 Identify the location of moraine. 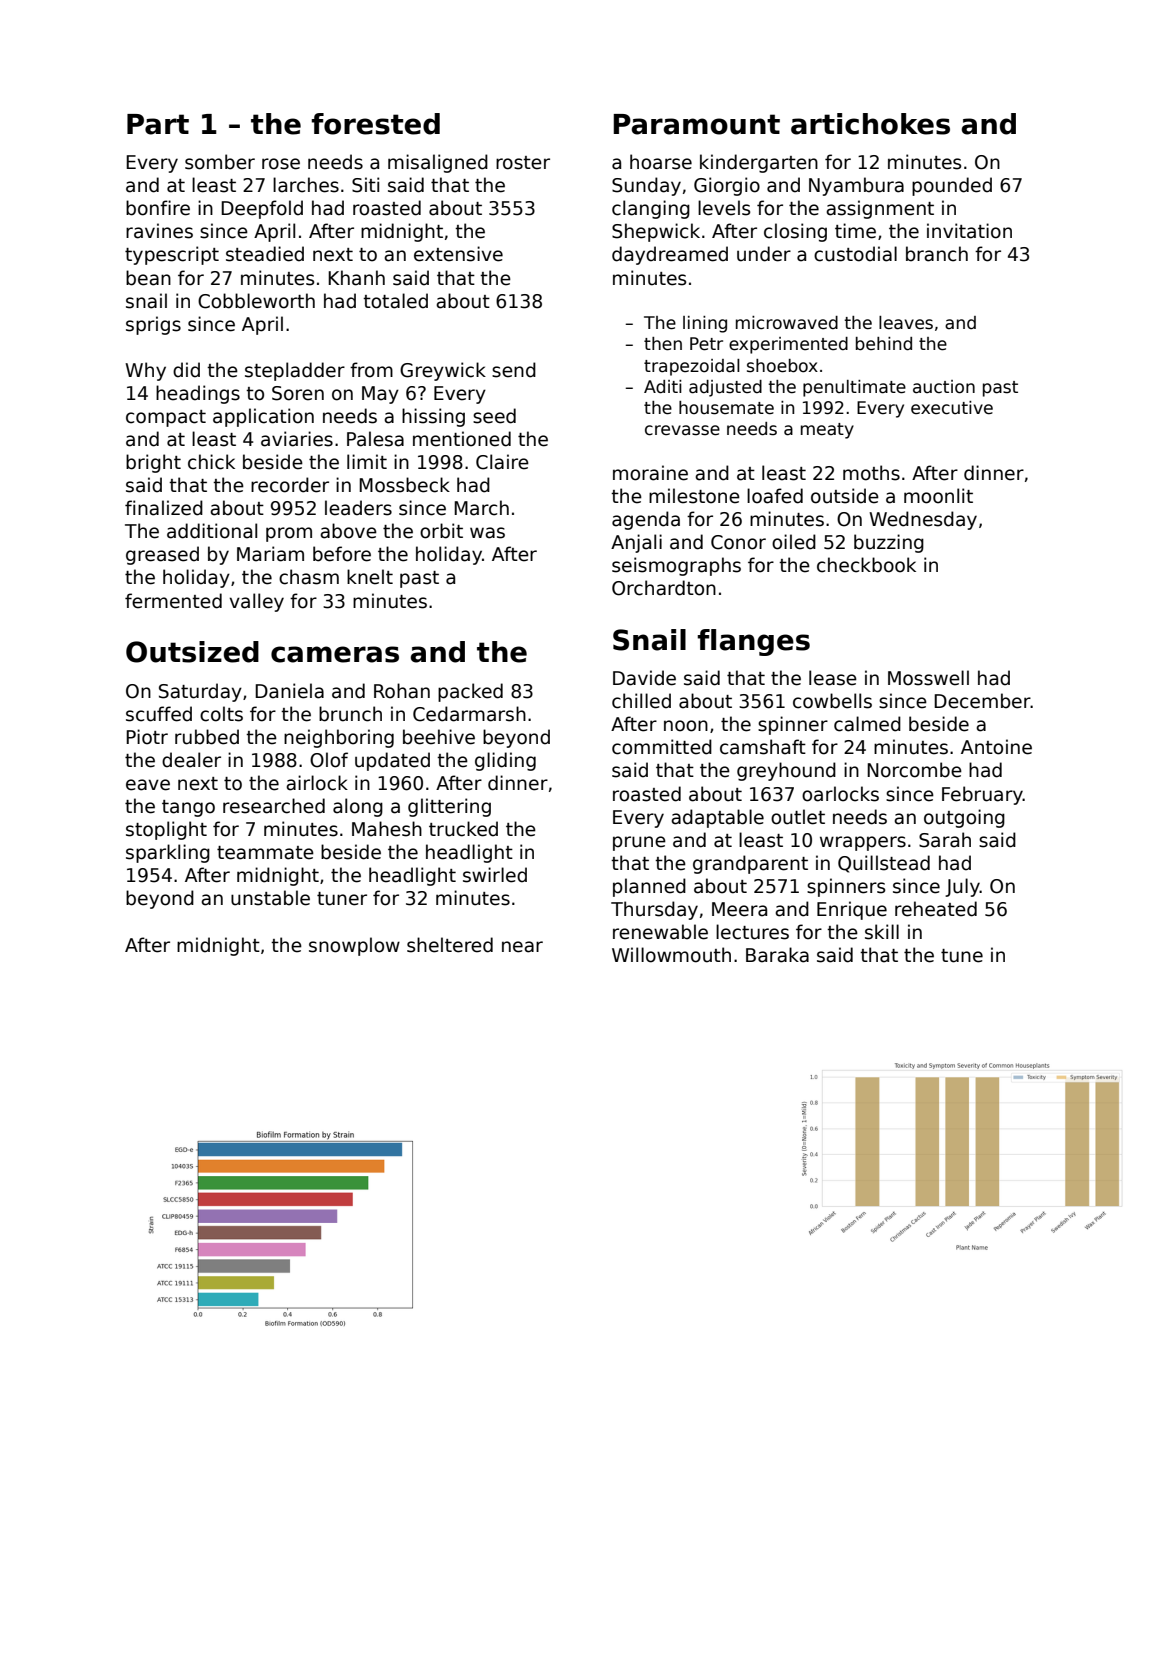
(650, 473).
